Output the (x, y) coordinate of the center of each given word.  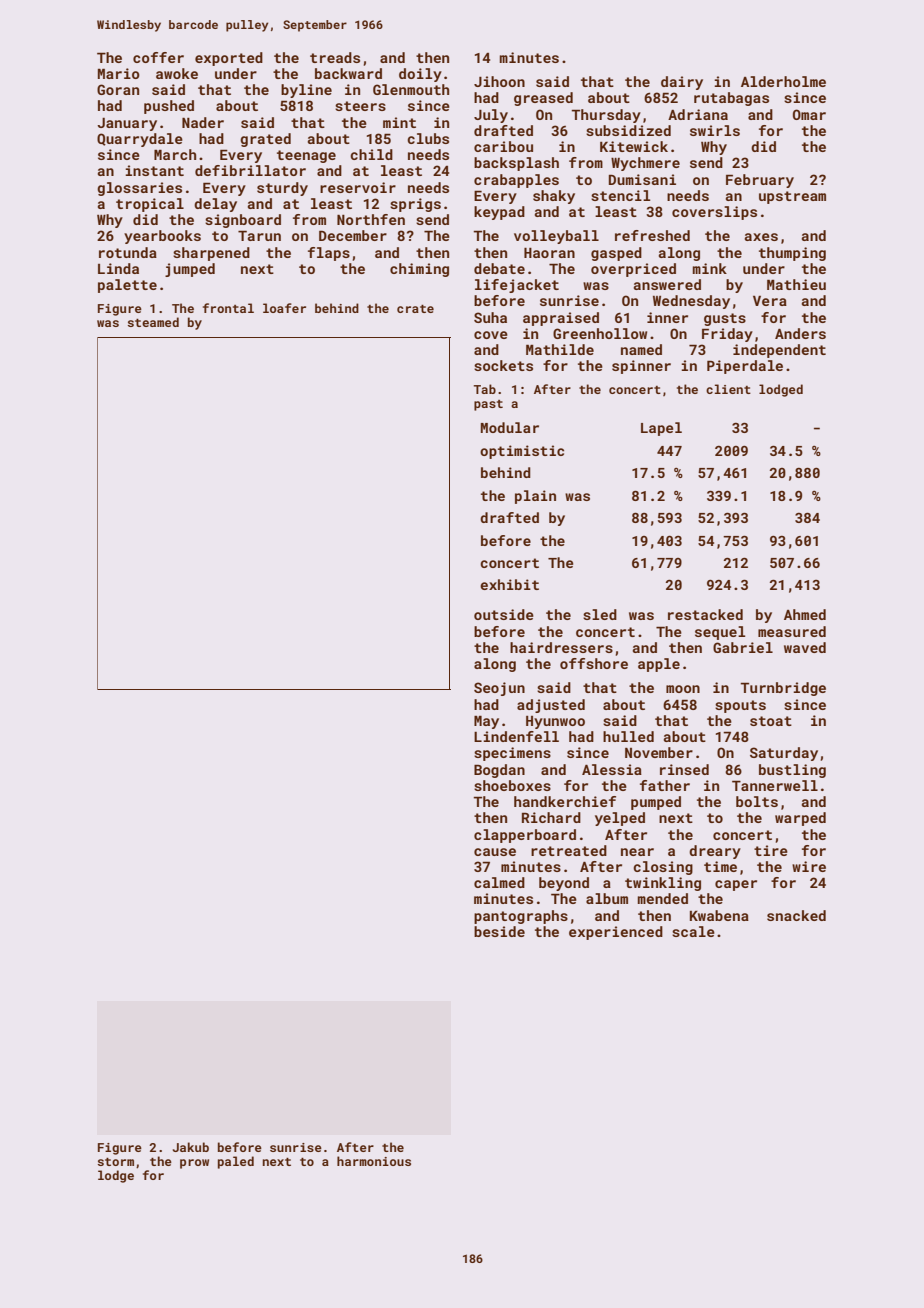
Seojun (499, 689)
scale (693, 931)
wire (809, 866)
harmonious (374, 1161)
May (486, 722)
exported (229, 59)
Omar (809, 114)
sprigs (415, 205)
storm (116, 1162)
